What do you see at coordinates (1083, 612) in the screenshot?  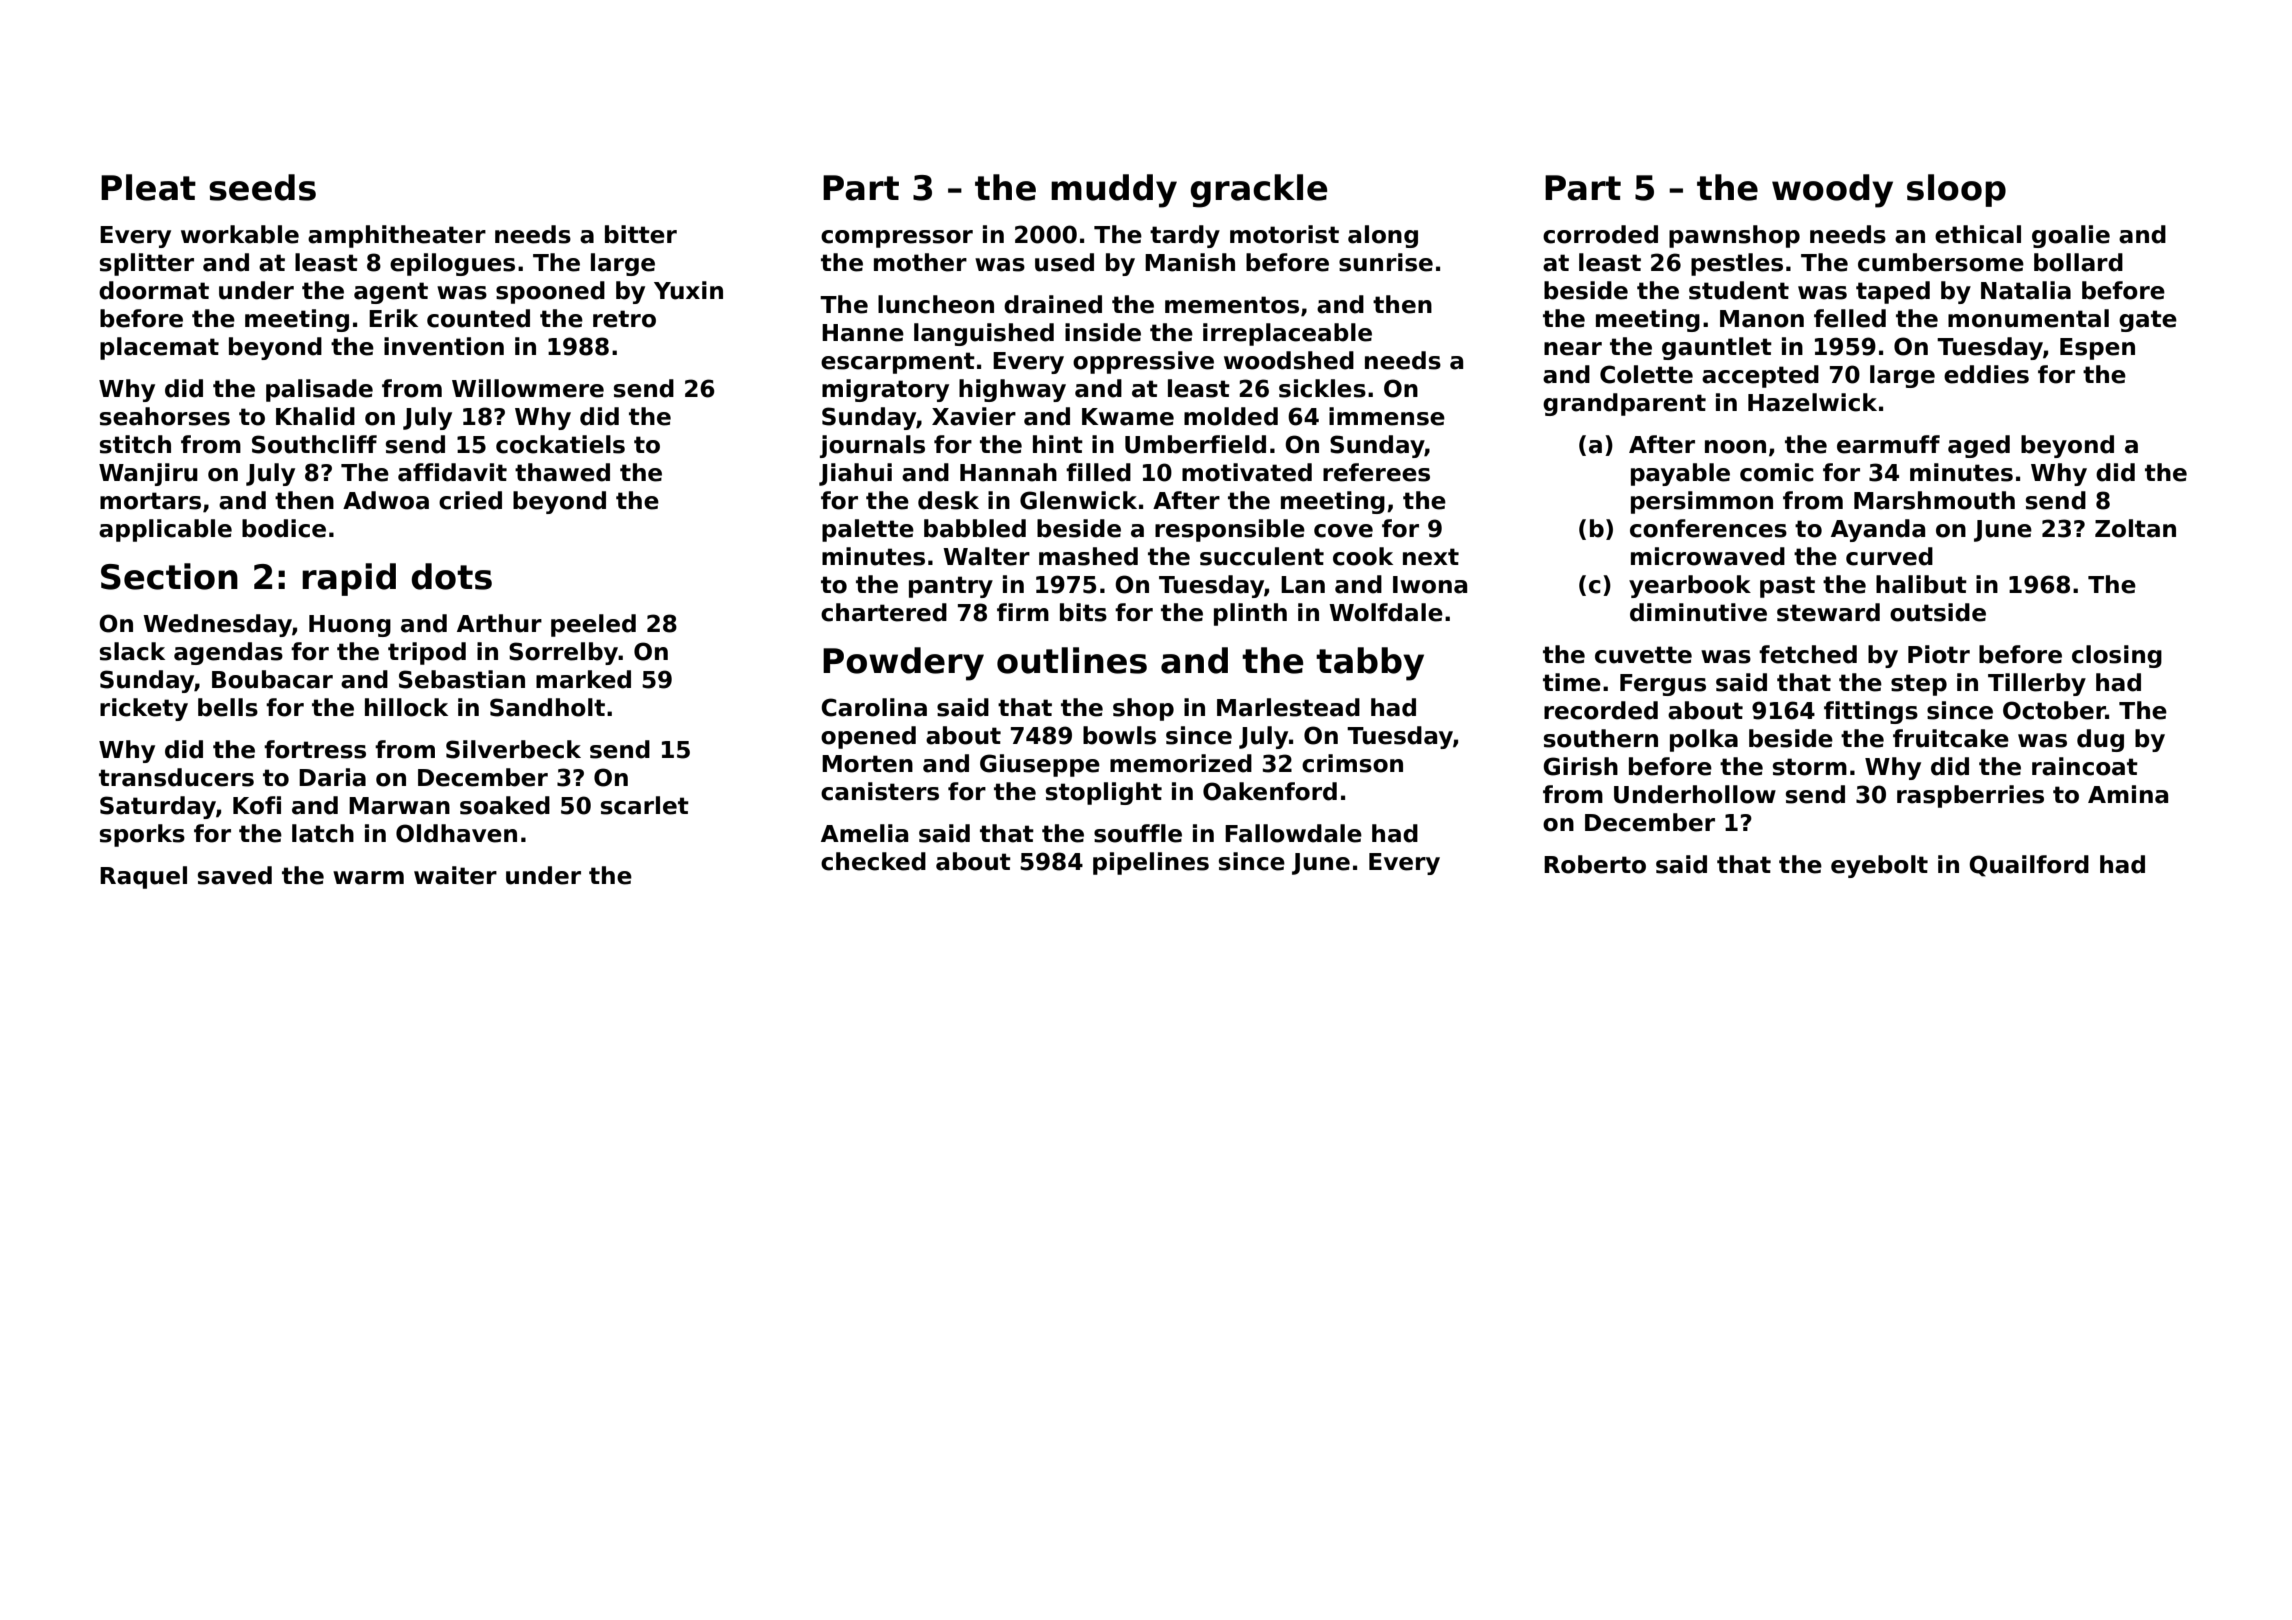 I see `bits` at bounding box center [1083, 612].
